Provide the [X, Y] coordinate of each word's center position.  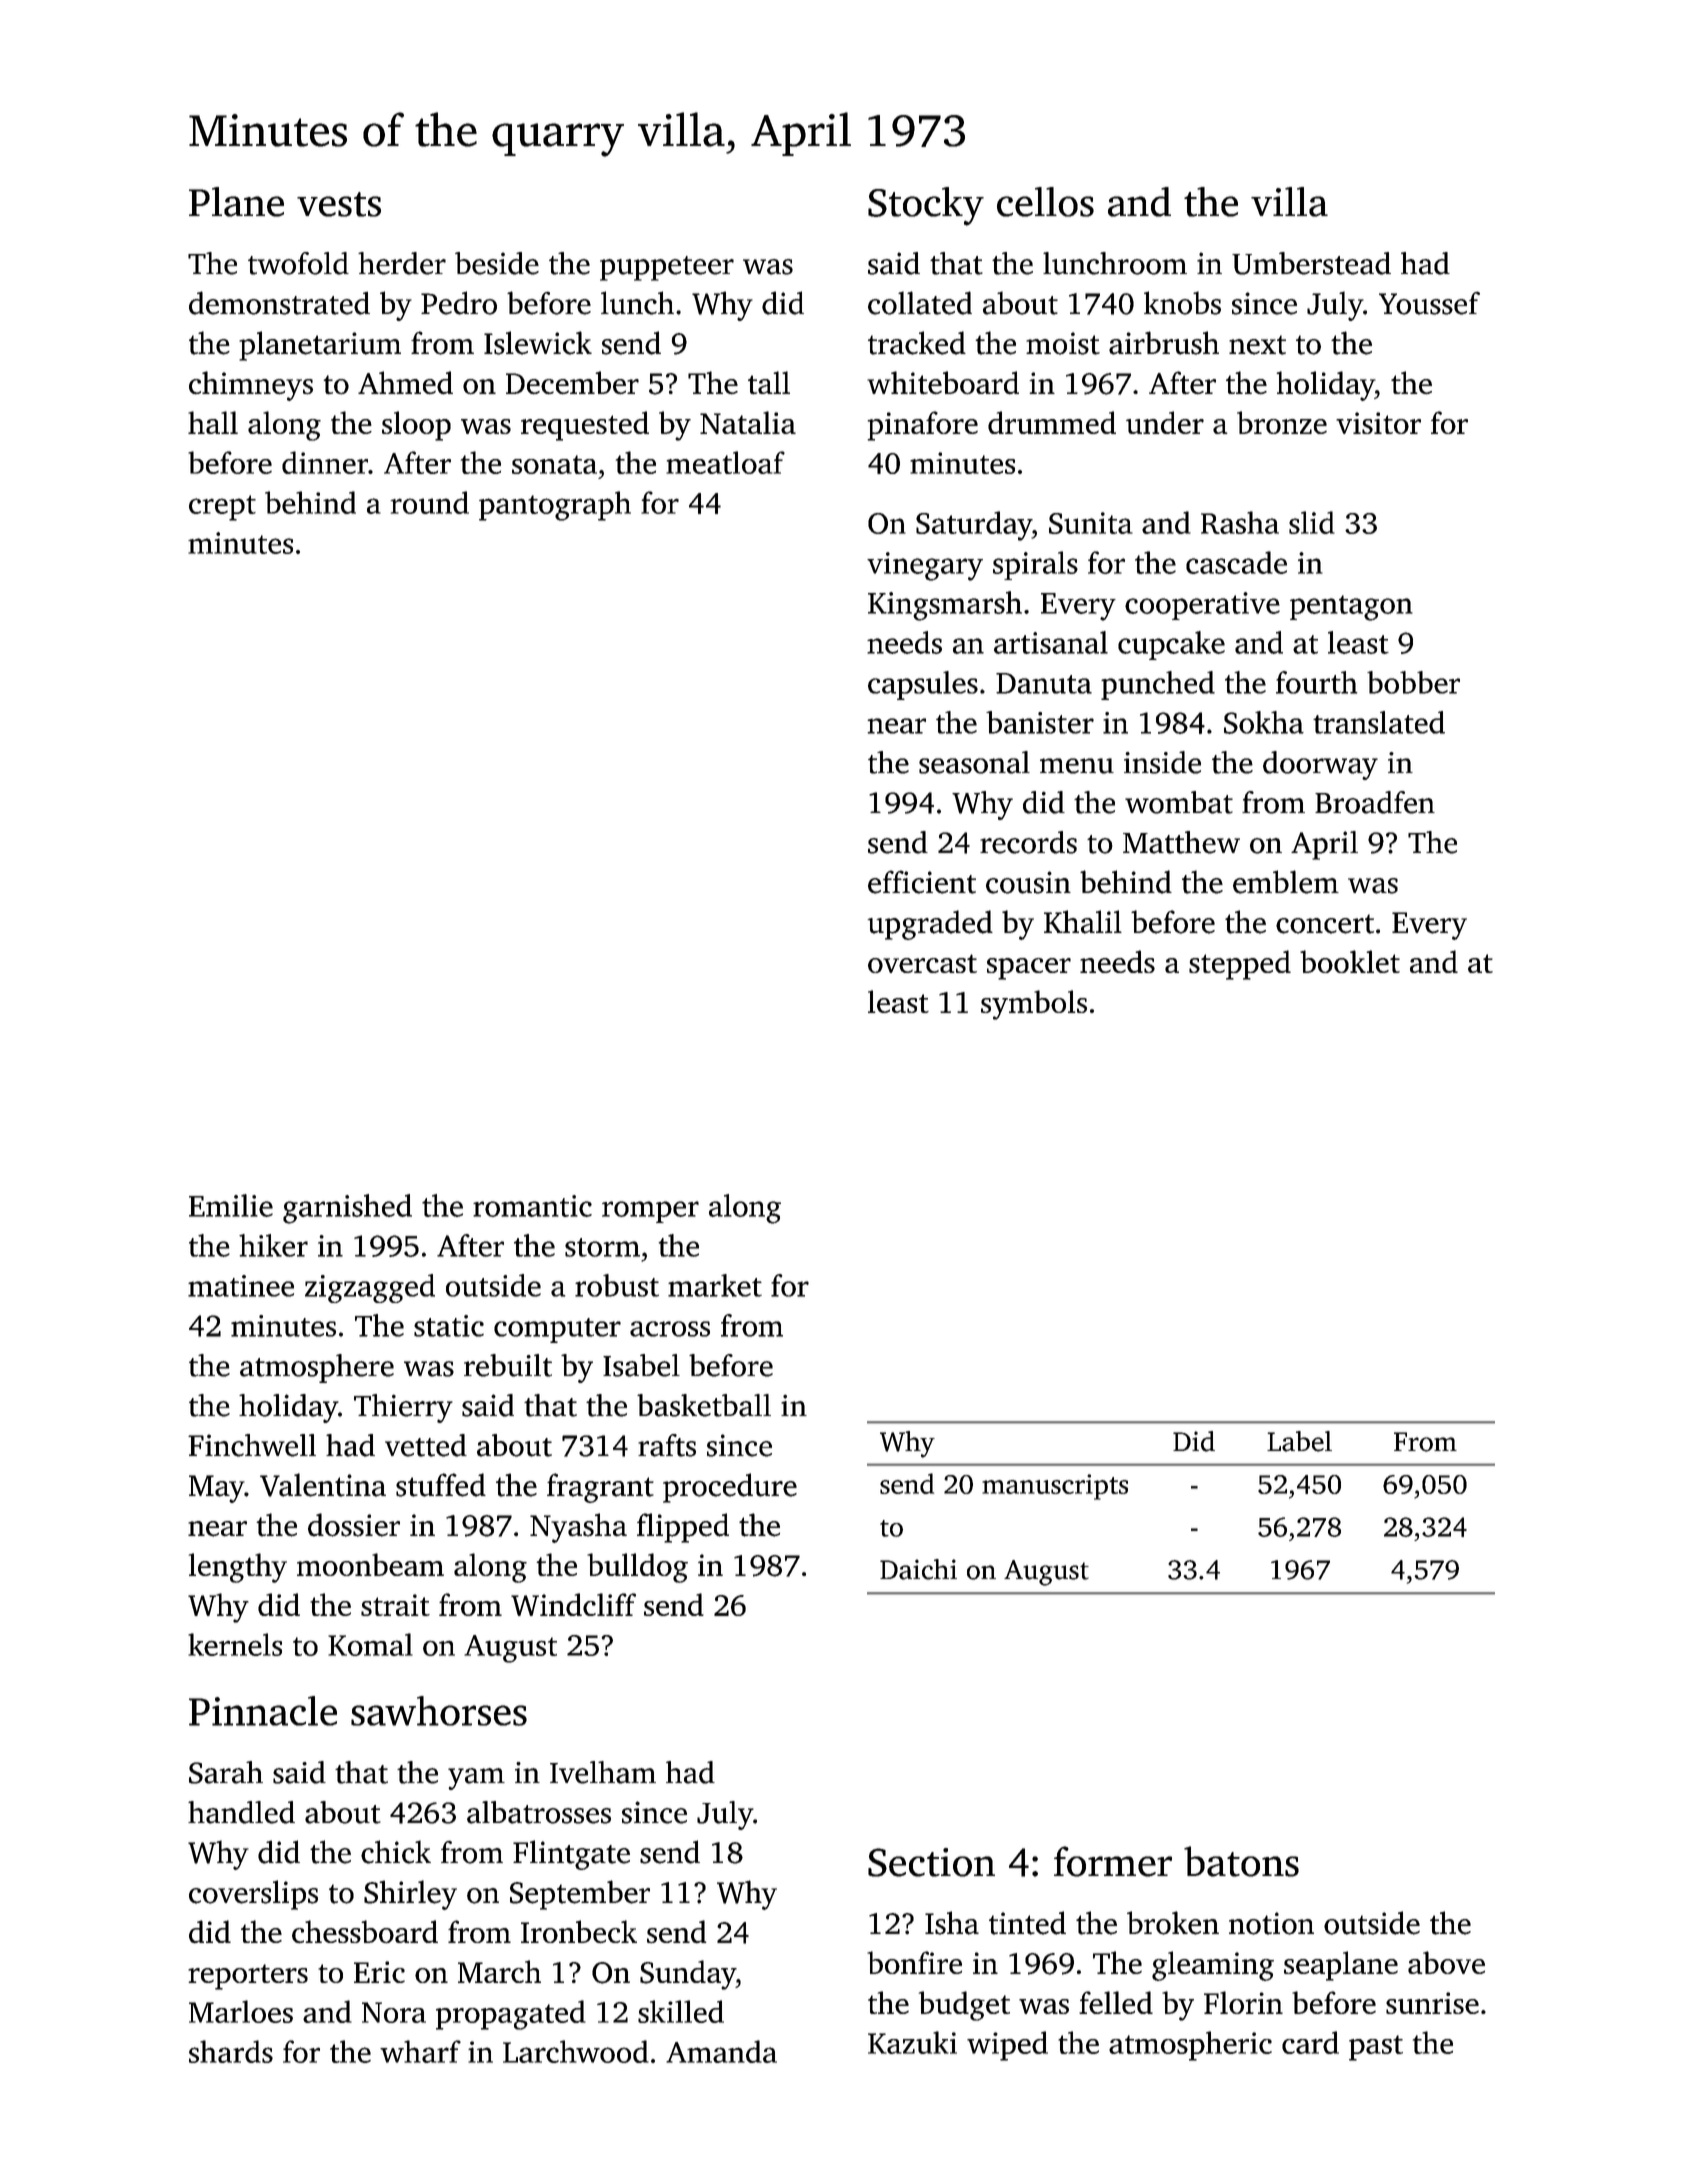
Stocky [926, 206]
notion [1271, 1923]
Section [931, 1862]
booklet [1350, 961]
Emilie [231, 1205]
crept [222, 508]
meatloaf [725, 462]
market [715, 1285]
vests [339, 204]
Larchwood [576, 2051]
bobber [1413, 682]
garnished [347, 1209]
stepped [1240, 965]
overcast [922, 963]
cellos [1045, 202]
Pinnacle [263, 1711]
